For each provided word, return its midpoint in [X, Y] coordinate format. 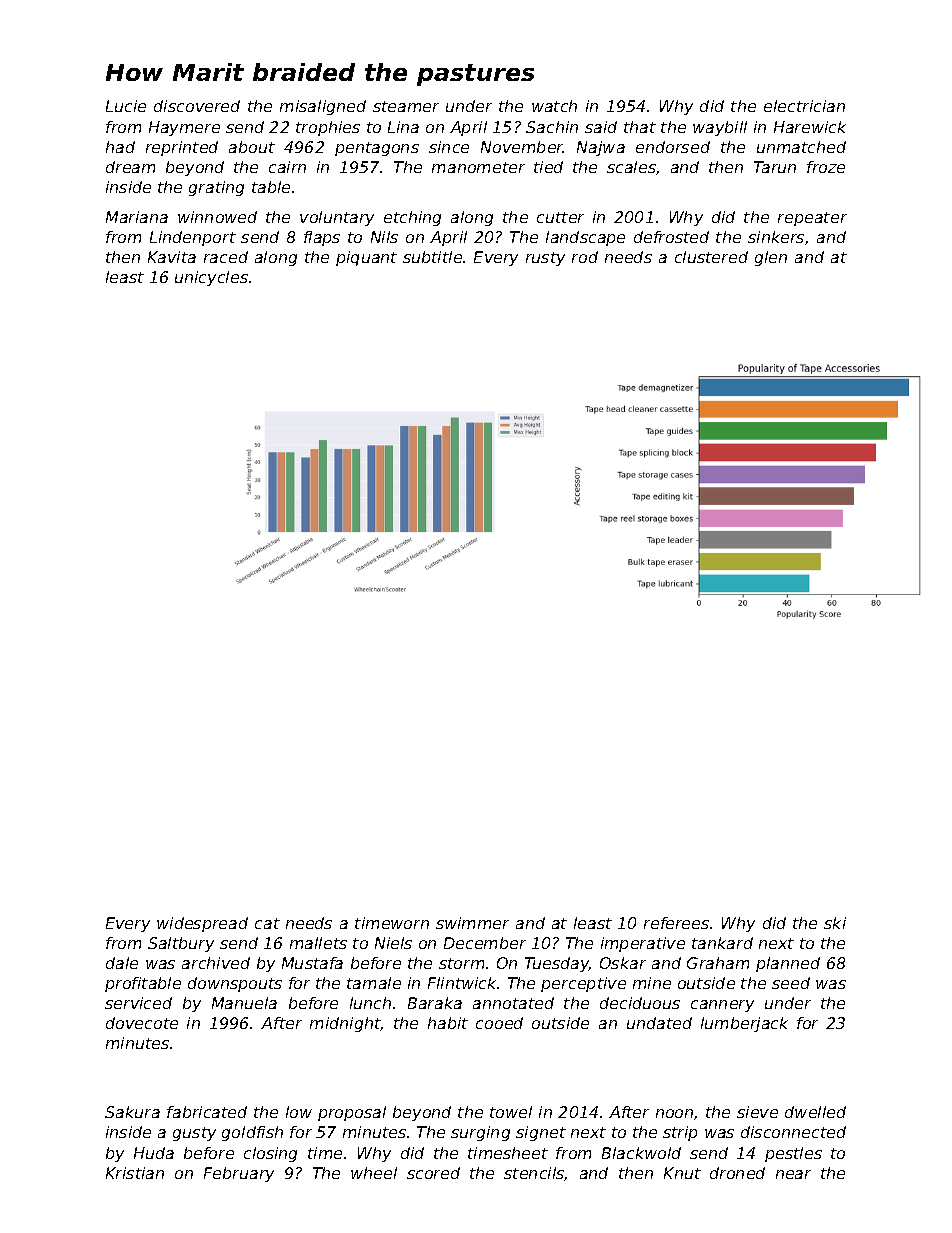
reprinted [182, 148]
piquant [366, 258]
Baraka [435, 1003]
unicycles [211, 278]
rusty [545, 259]
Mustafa [312, 963]
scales [631, 167]
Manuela [244, 1003]
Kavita [172, 257]
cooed [499, 1023]
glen [771, 258]
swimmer [472, 923]
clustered [711, 257]
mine [652, 983]
